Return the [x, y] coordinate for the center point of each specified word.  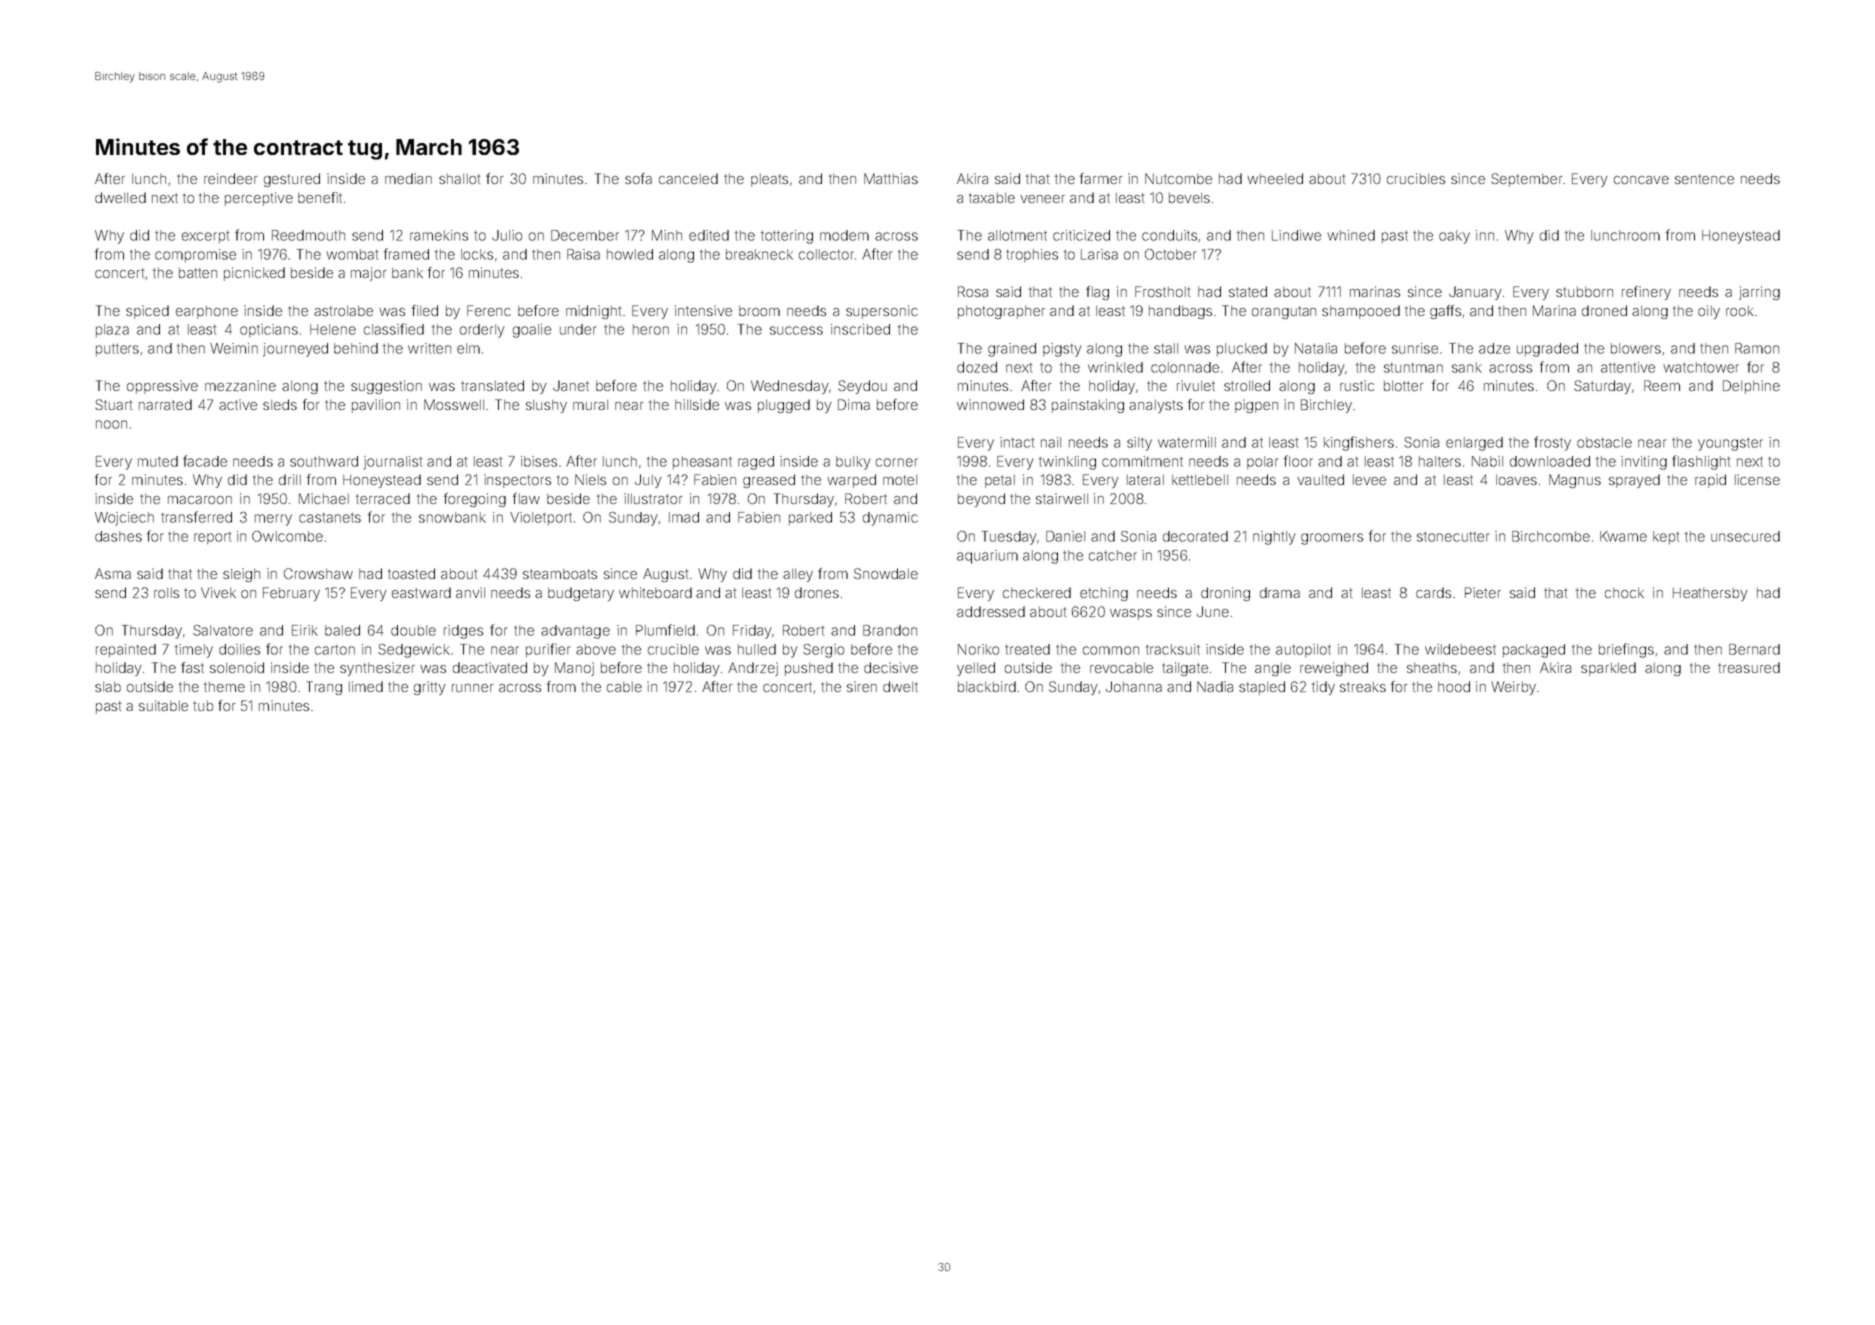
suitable [163, 705]
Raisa [583, 254]
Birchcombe [1551, 536]
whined [1351, 235]
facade [205, 461]
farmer [1101, 178]
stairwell [1062, 498]
